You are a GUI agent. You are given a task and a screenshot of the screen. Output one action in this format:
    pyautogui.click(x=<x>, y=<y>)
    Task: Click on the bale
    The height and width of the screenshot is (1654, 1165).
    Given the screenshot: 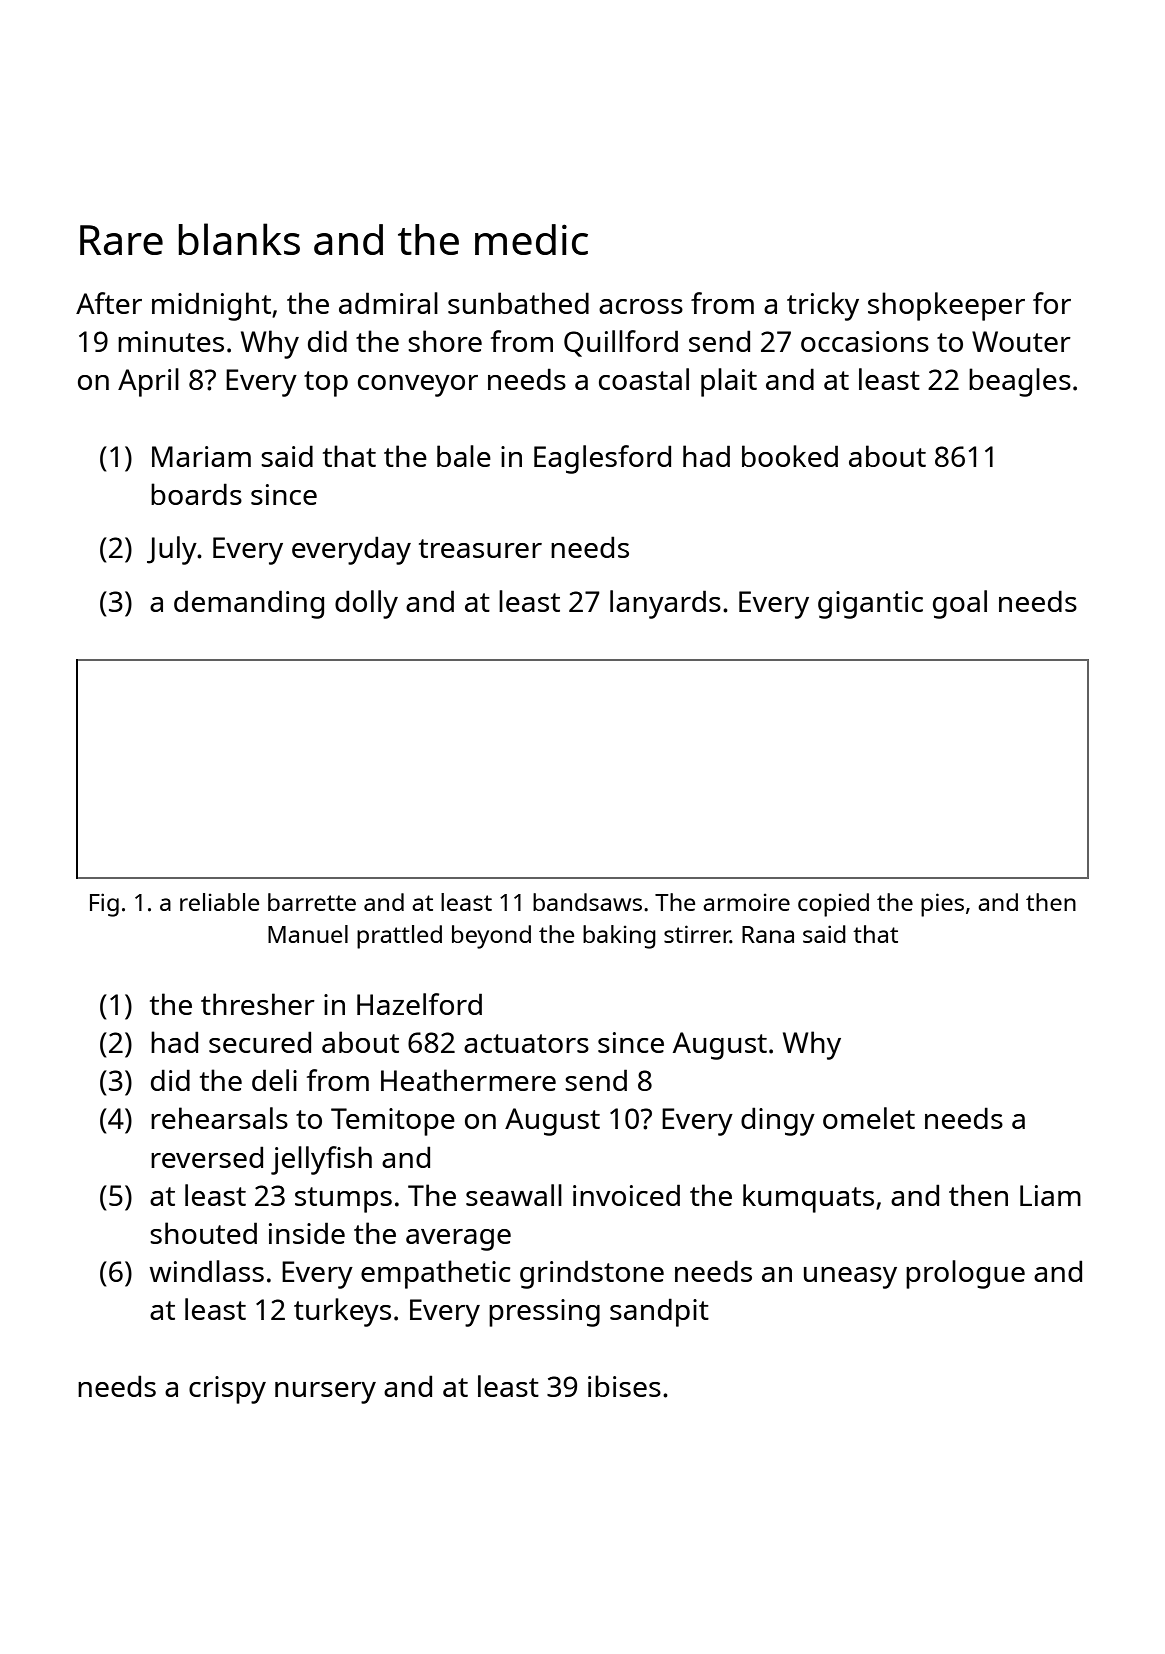 What is the action you would take?
    pyautogui.click(x=464, y=456)
